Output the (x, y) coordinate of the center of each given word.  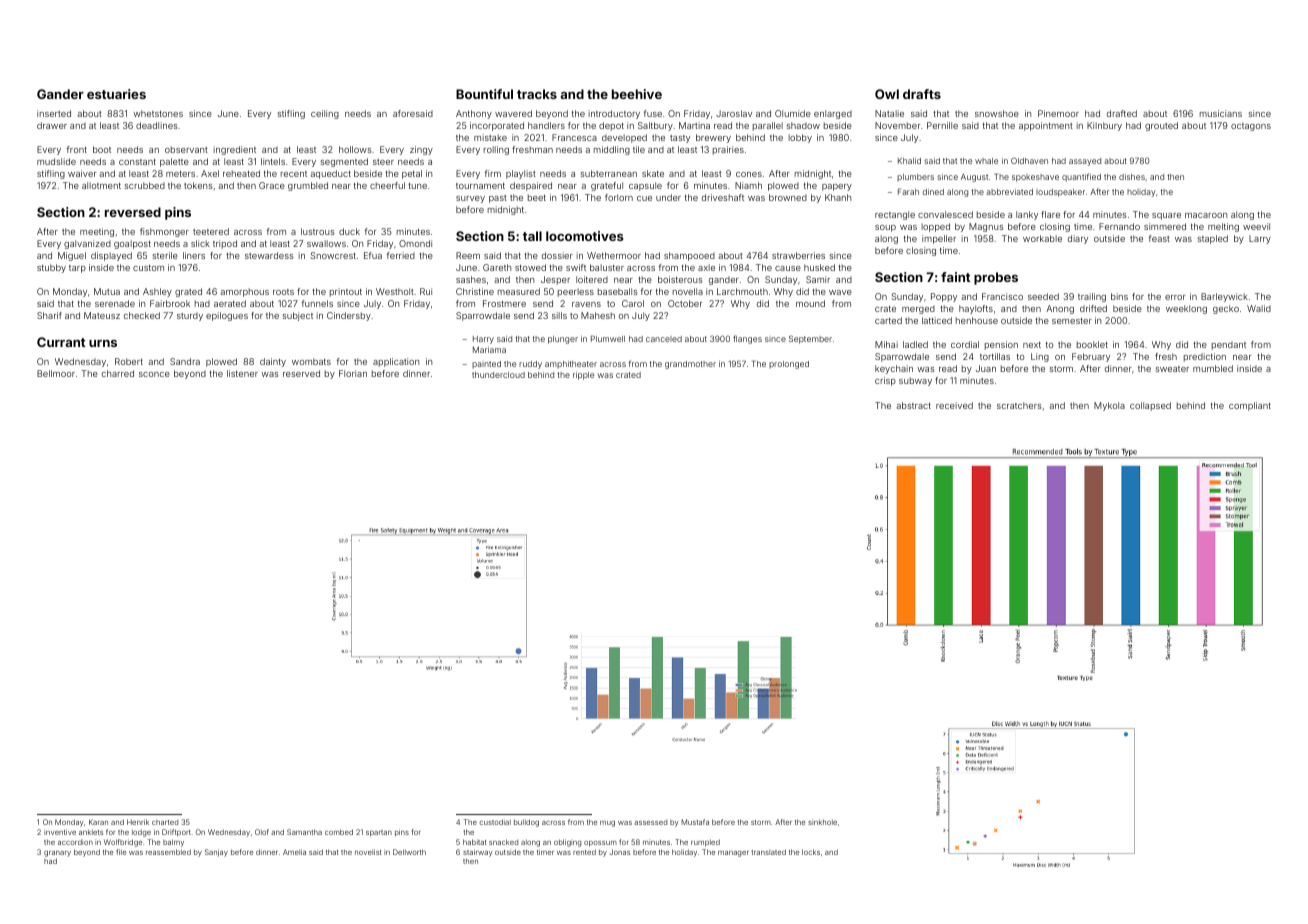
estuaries (116, 94)
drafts (922, 94)
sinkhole (822, 822)
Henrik (138, 822)
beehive (637, 94)
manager (733, 854)
